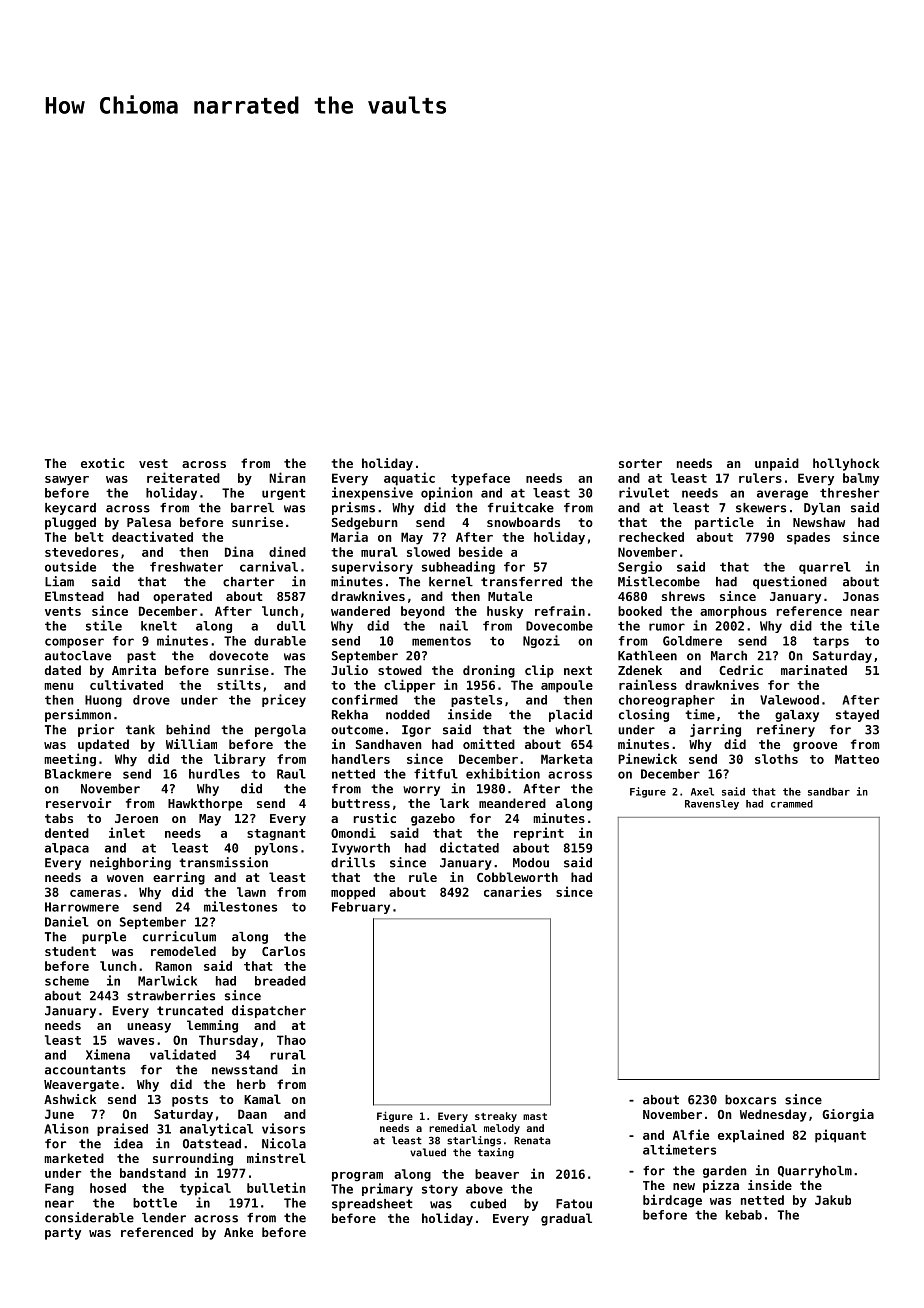 This screenshot has height=1308, width=924. I want to click on quarrel, so click(825, 568).
